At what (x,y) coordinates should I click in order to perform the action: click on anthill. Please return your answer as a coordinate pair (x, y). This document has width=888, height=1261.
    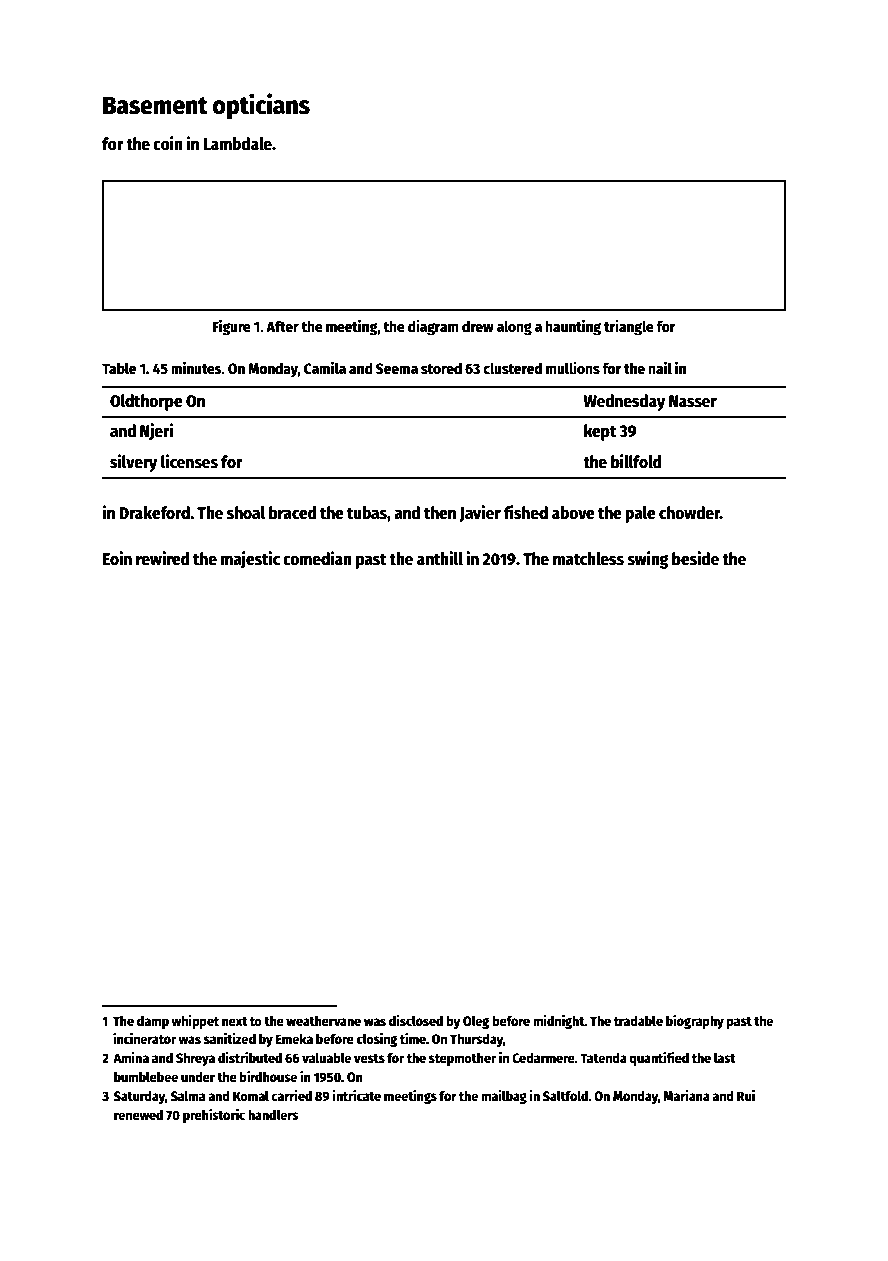
    Looking at the image, I should click on (440, 558).
